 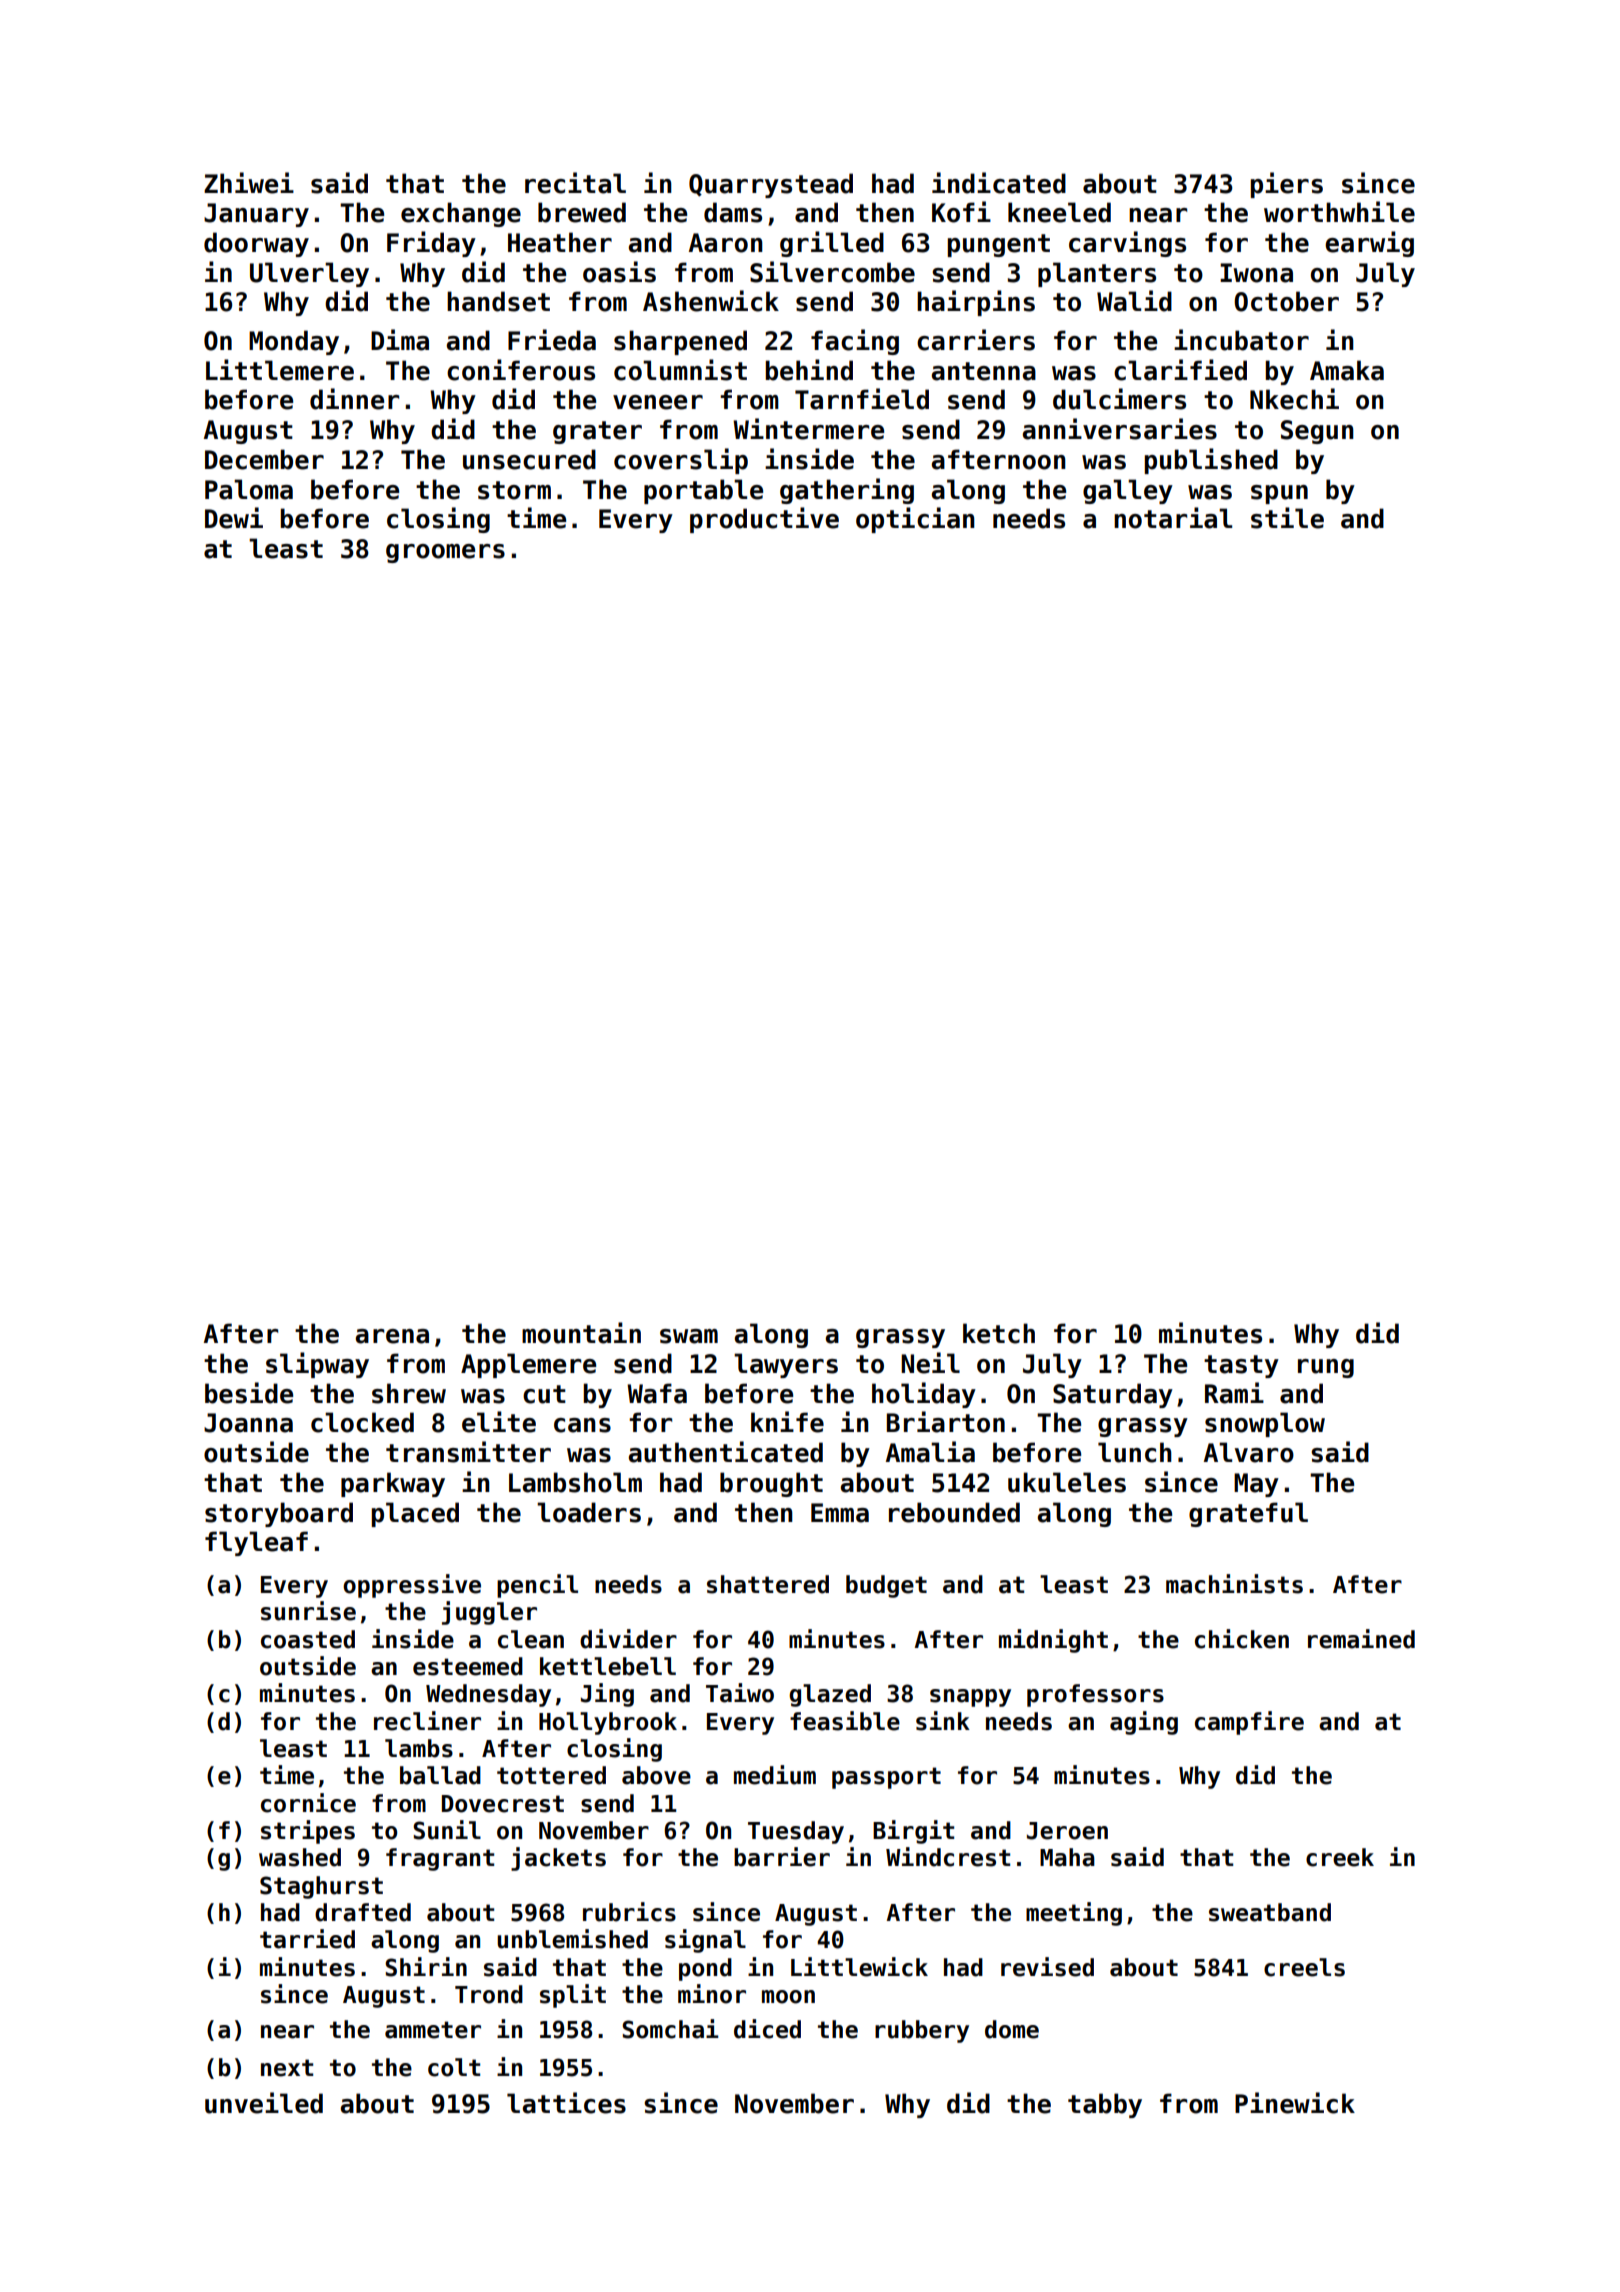 What do you see at coordinates (307, 1939) in the image?
I see `tarried` at bounding box center [307, 1939].
